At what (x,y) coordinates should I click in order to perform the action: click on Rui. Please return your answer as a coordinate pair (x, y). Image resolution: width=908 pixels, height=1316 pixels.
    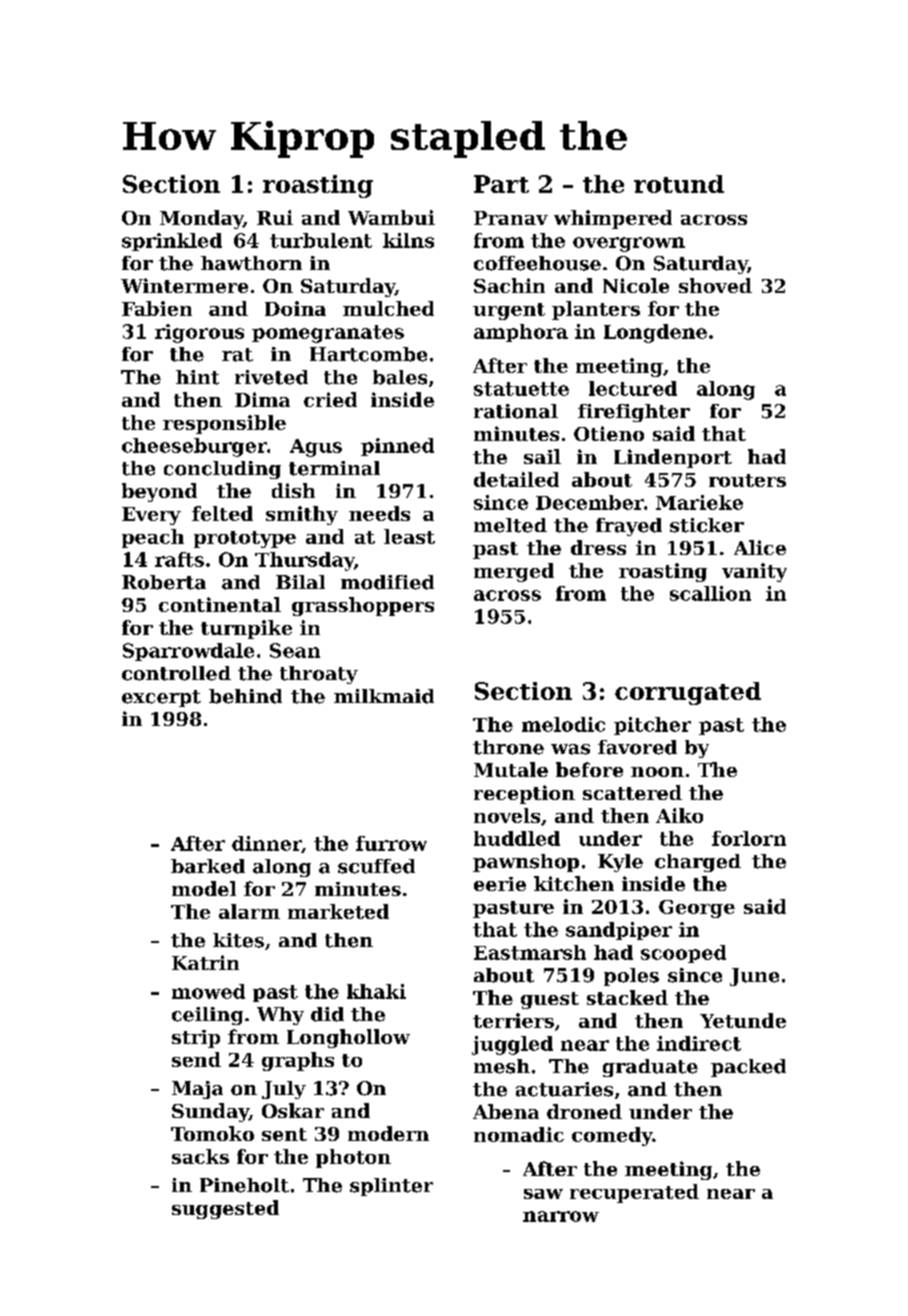
    Looking at the image, I should click on (275, 217).
